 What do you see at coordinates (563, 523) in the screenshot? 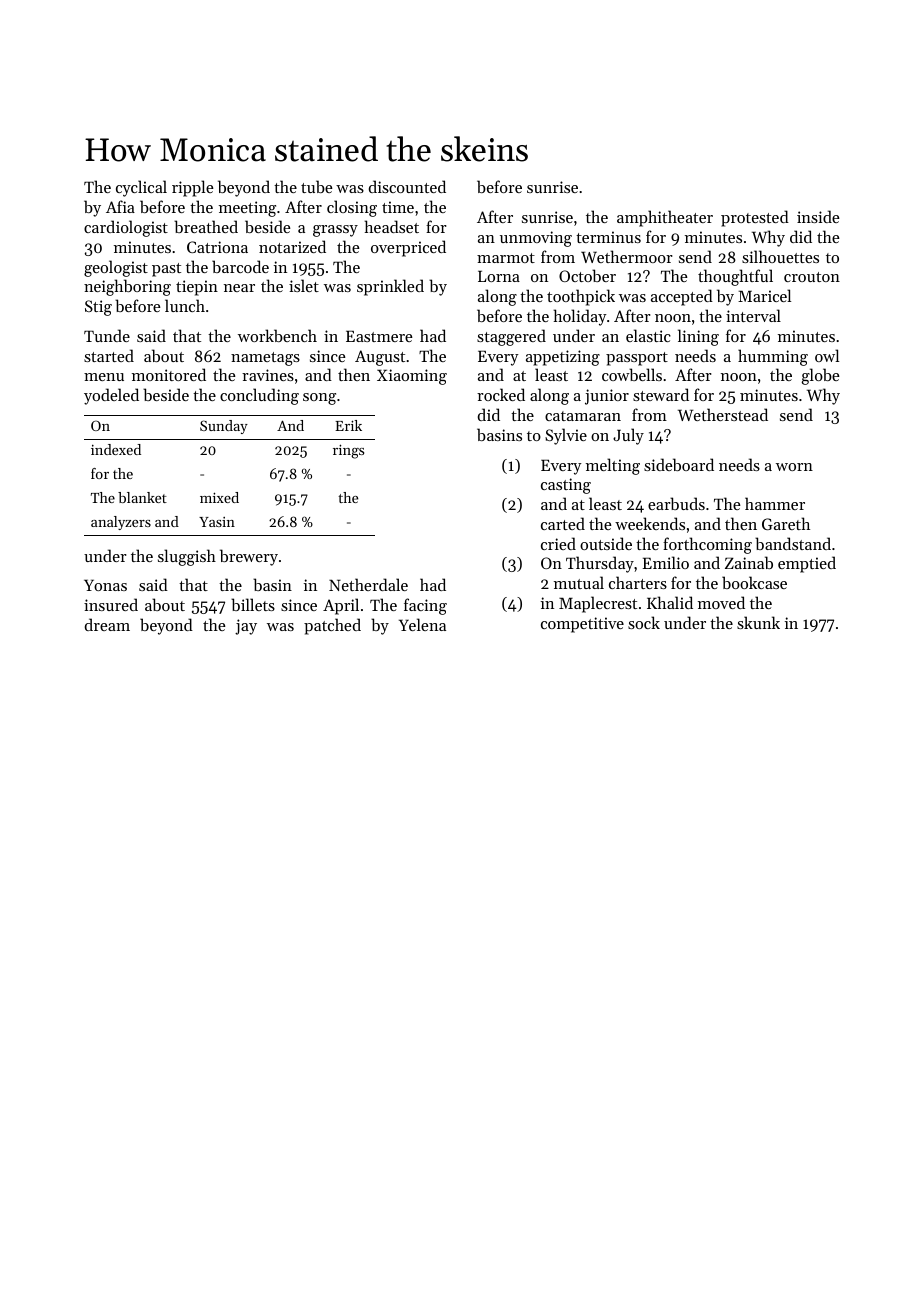
I see `carted` at bounding box center [563, 523].
